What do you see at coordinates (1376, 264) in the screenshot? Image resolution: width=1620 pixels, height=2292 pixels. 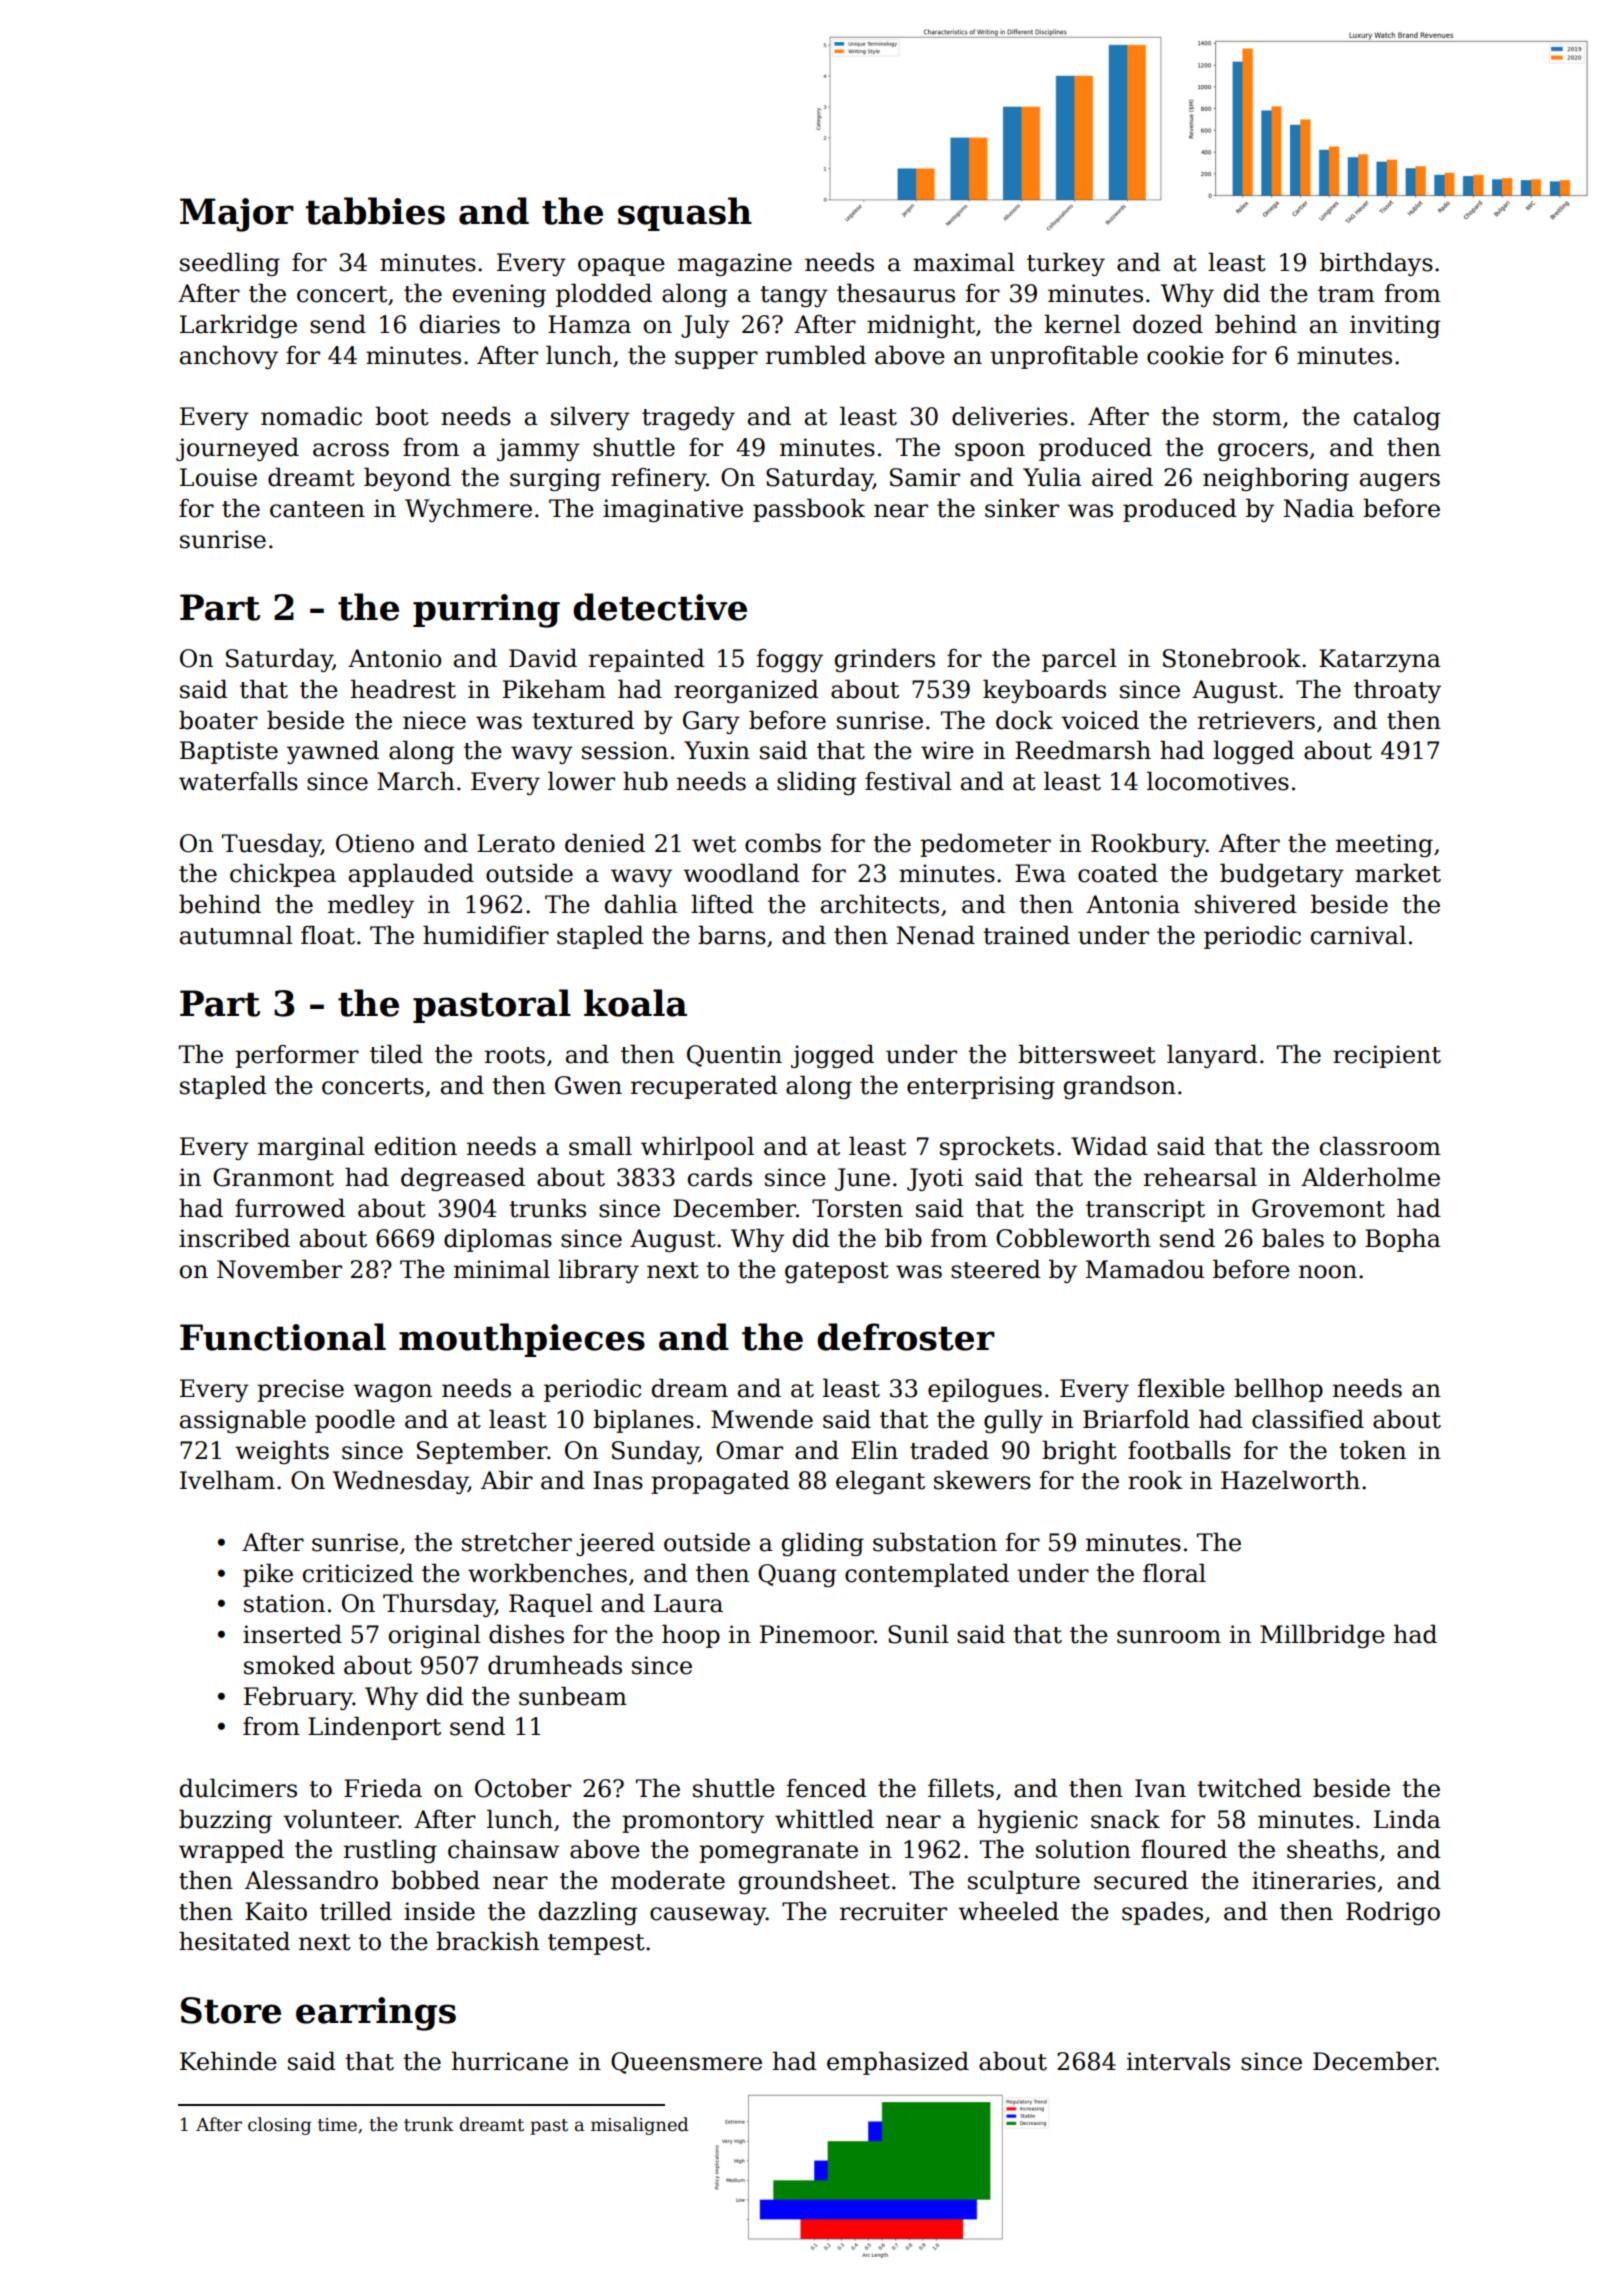 I see `birthdays` at bounding box center [1376, 264].
